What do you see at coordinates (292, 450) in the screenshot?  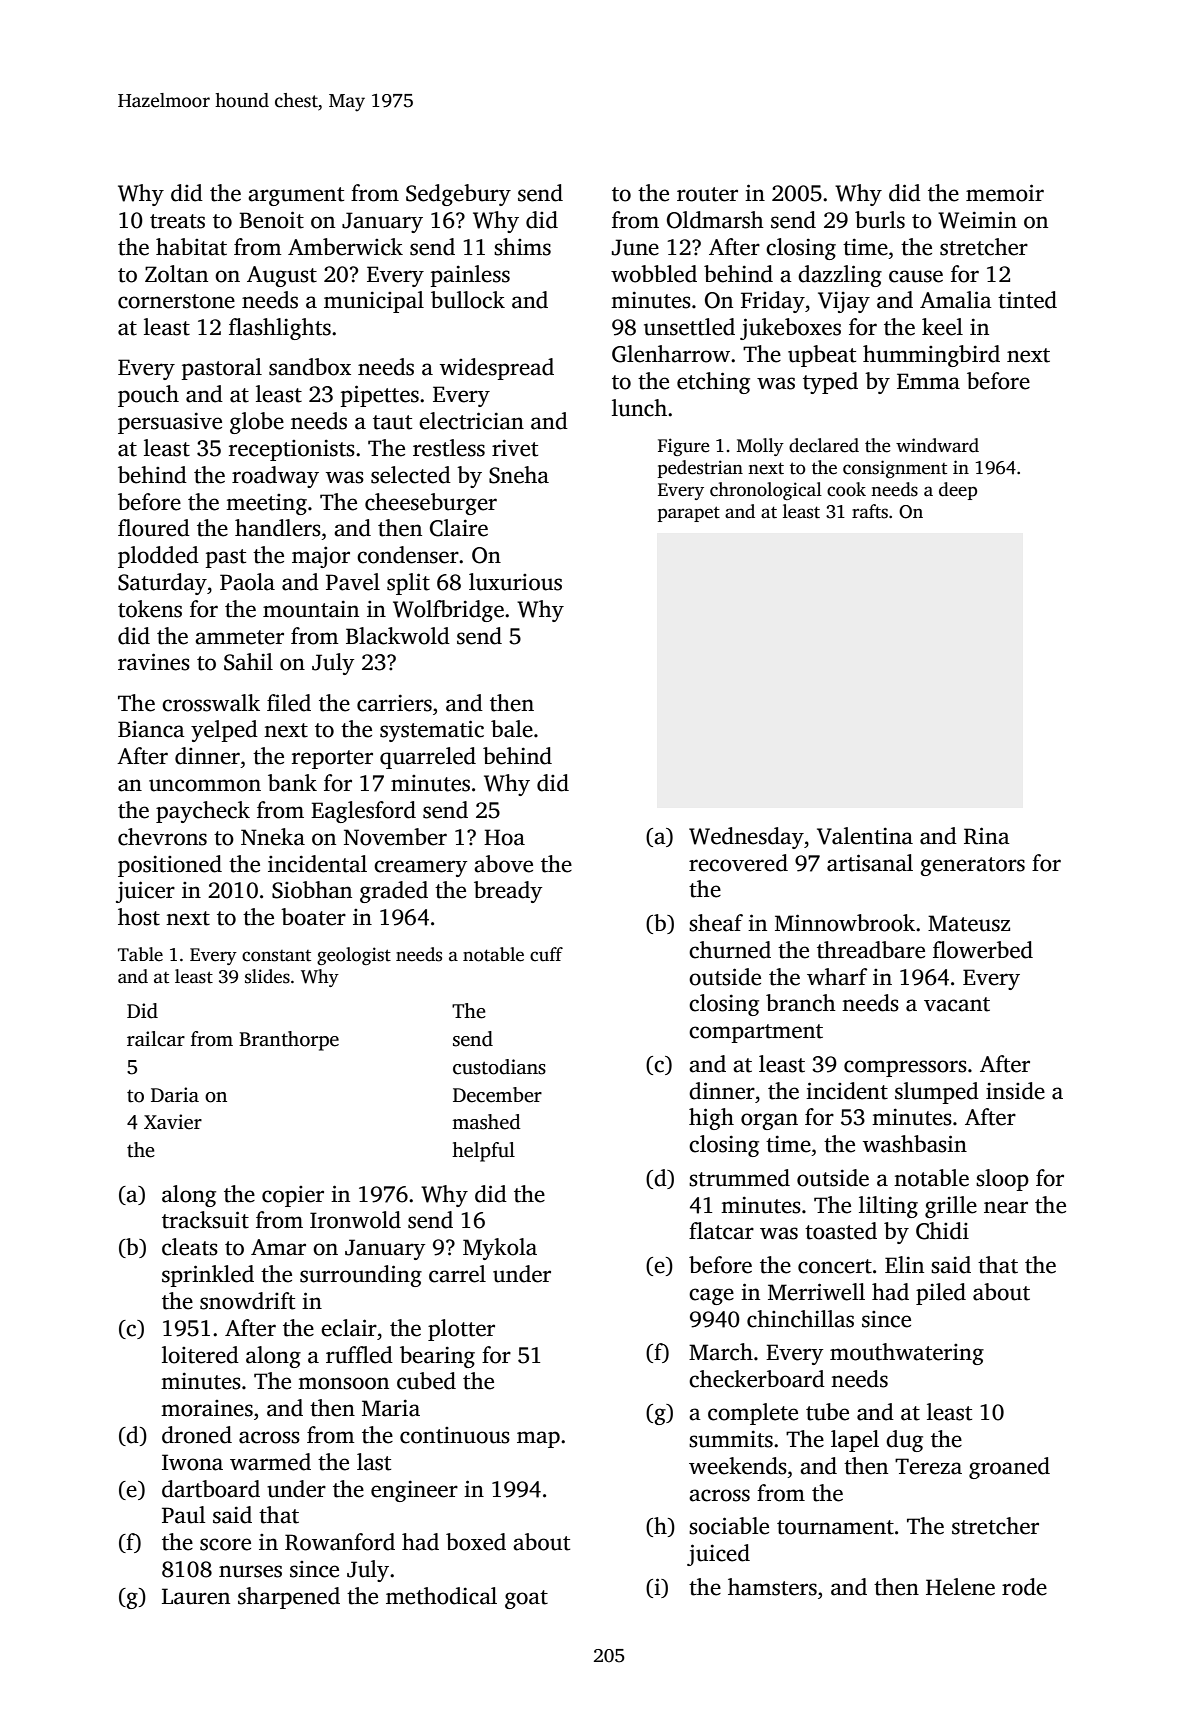 I see `receptionists` at bounding box center [292, 450].
